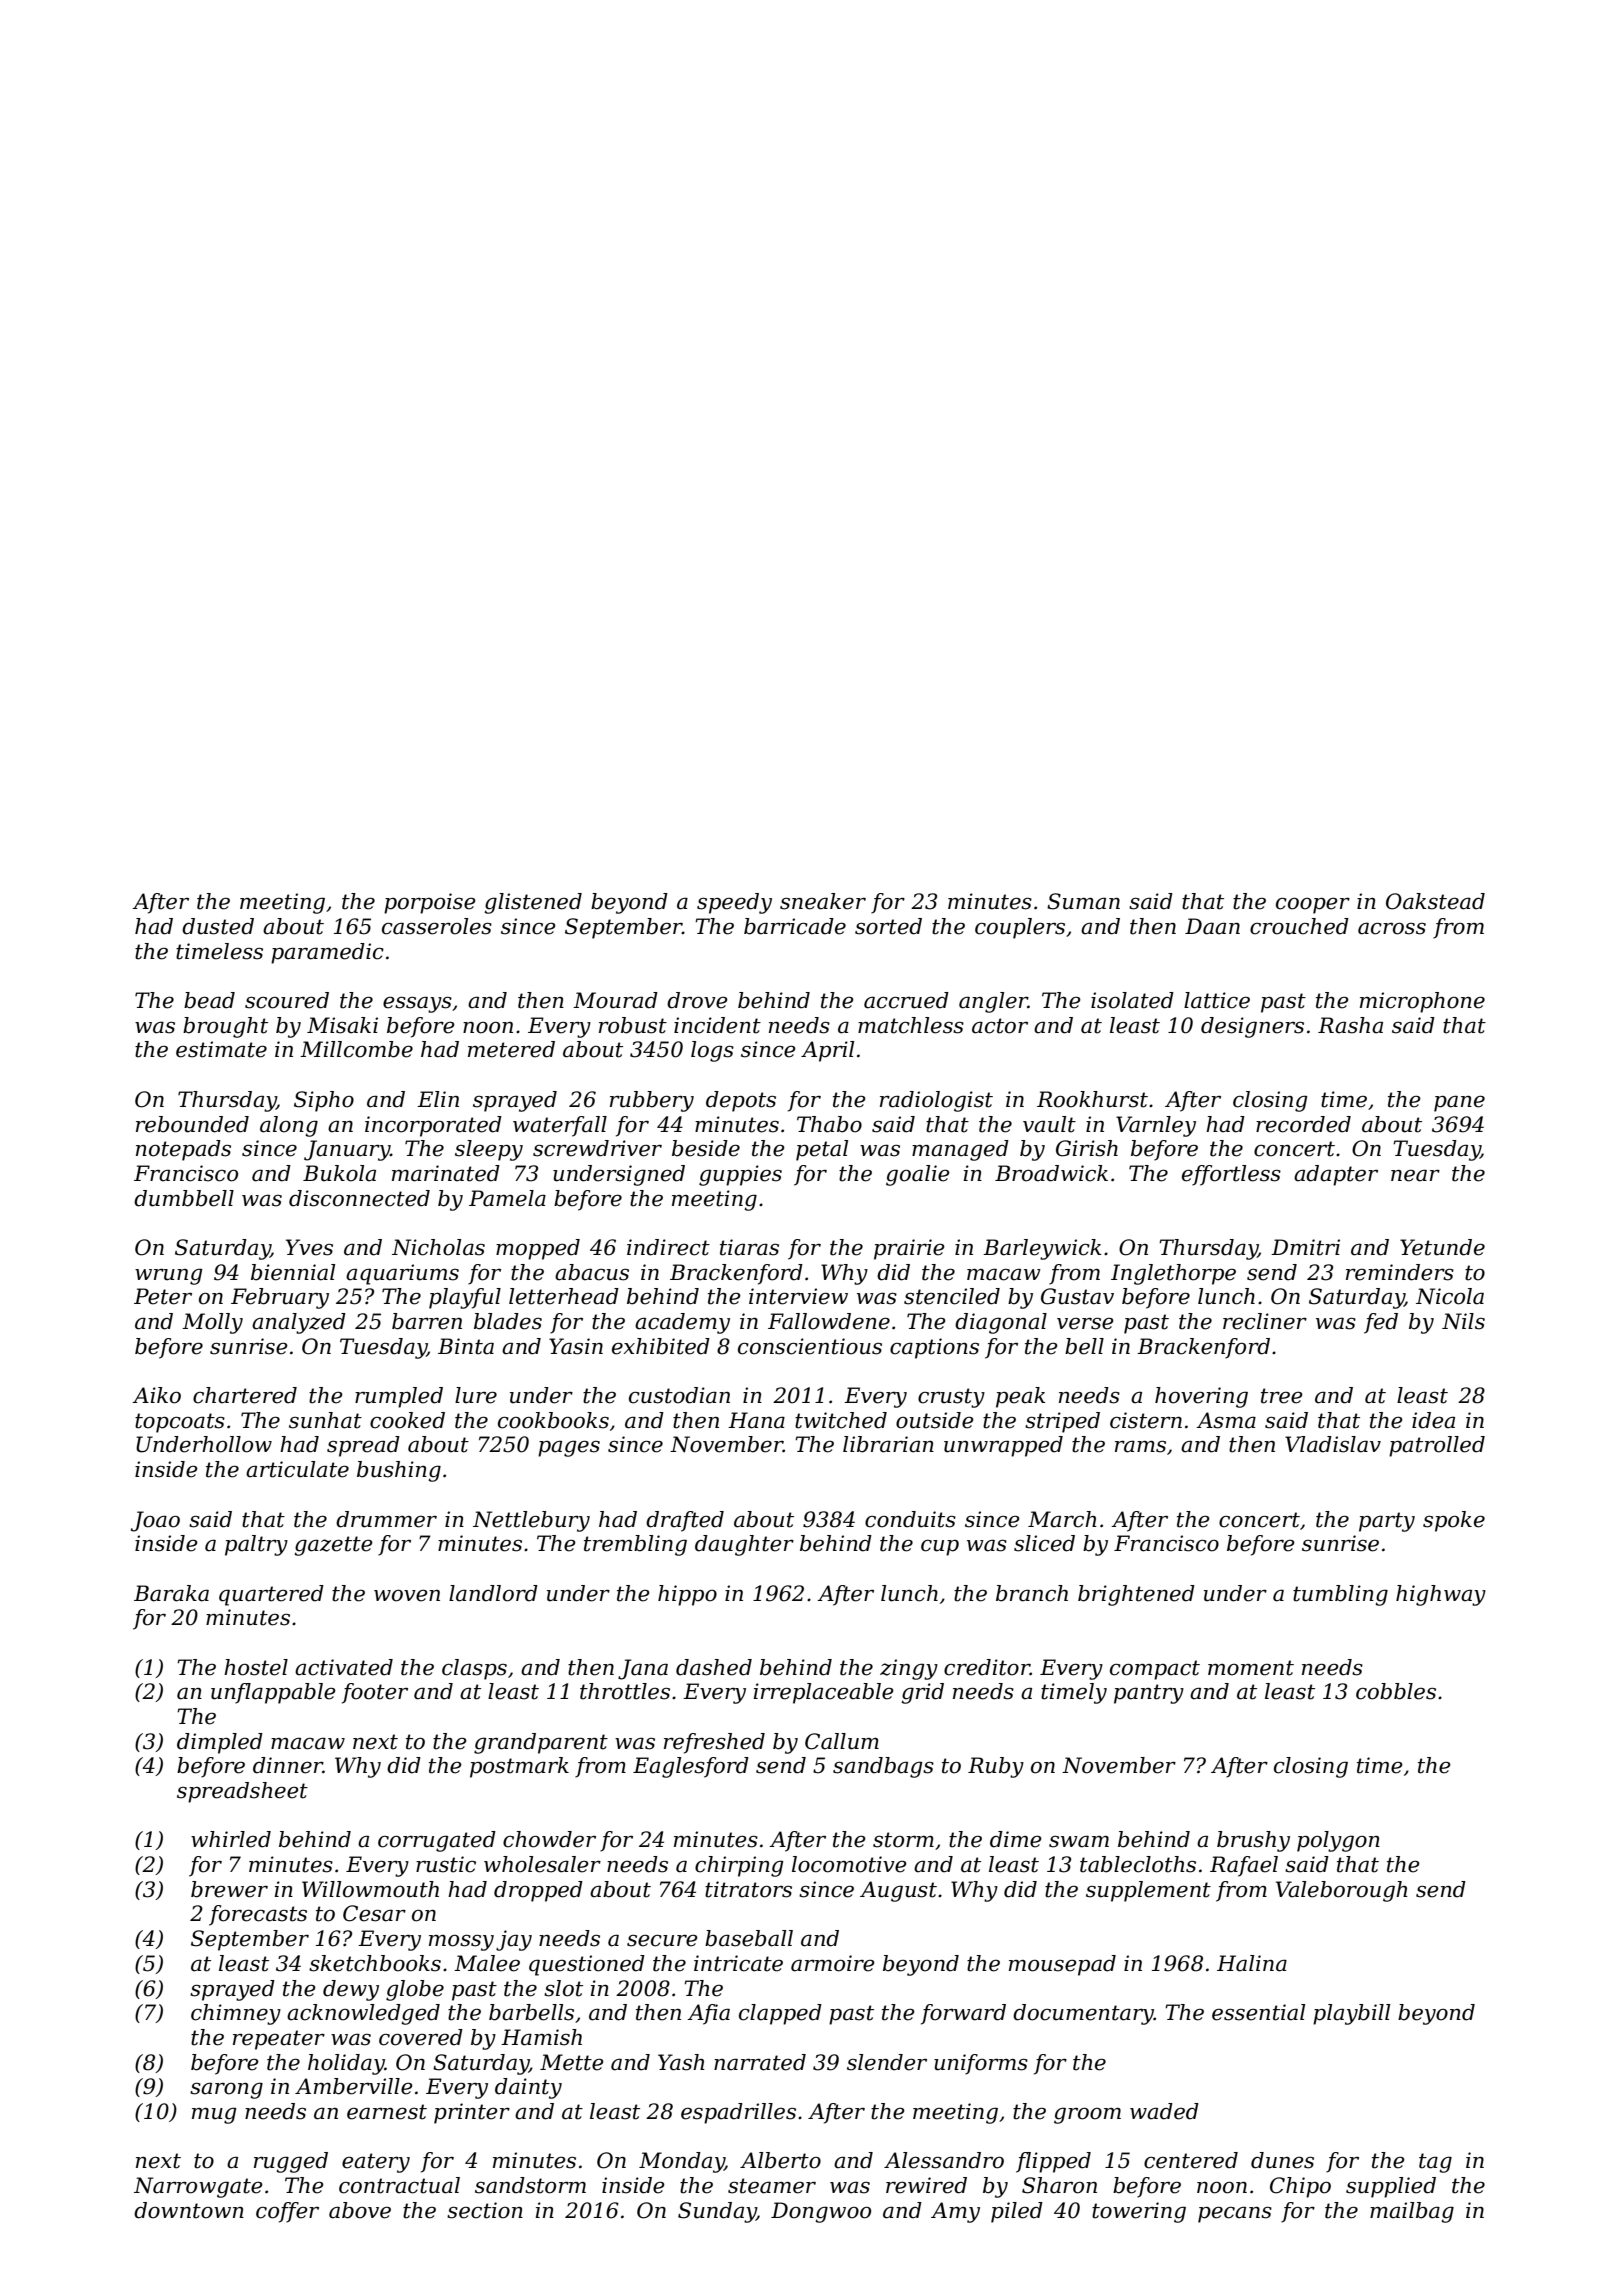 Image resolution: width=1620 pixels, height=2292 pixels. Describe the element at coordinates (996, 1767) in the page. I see `Ruby` at that location.
